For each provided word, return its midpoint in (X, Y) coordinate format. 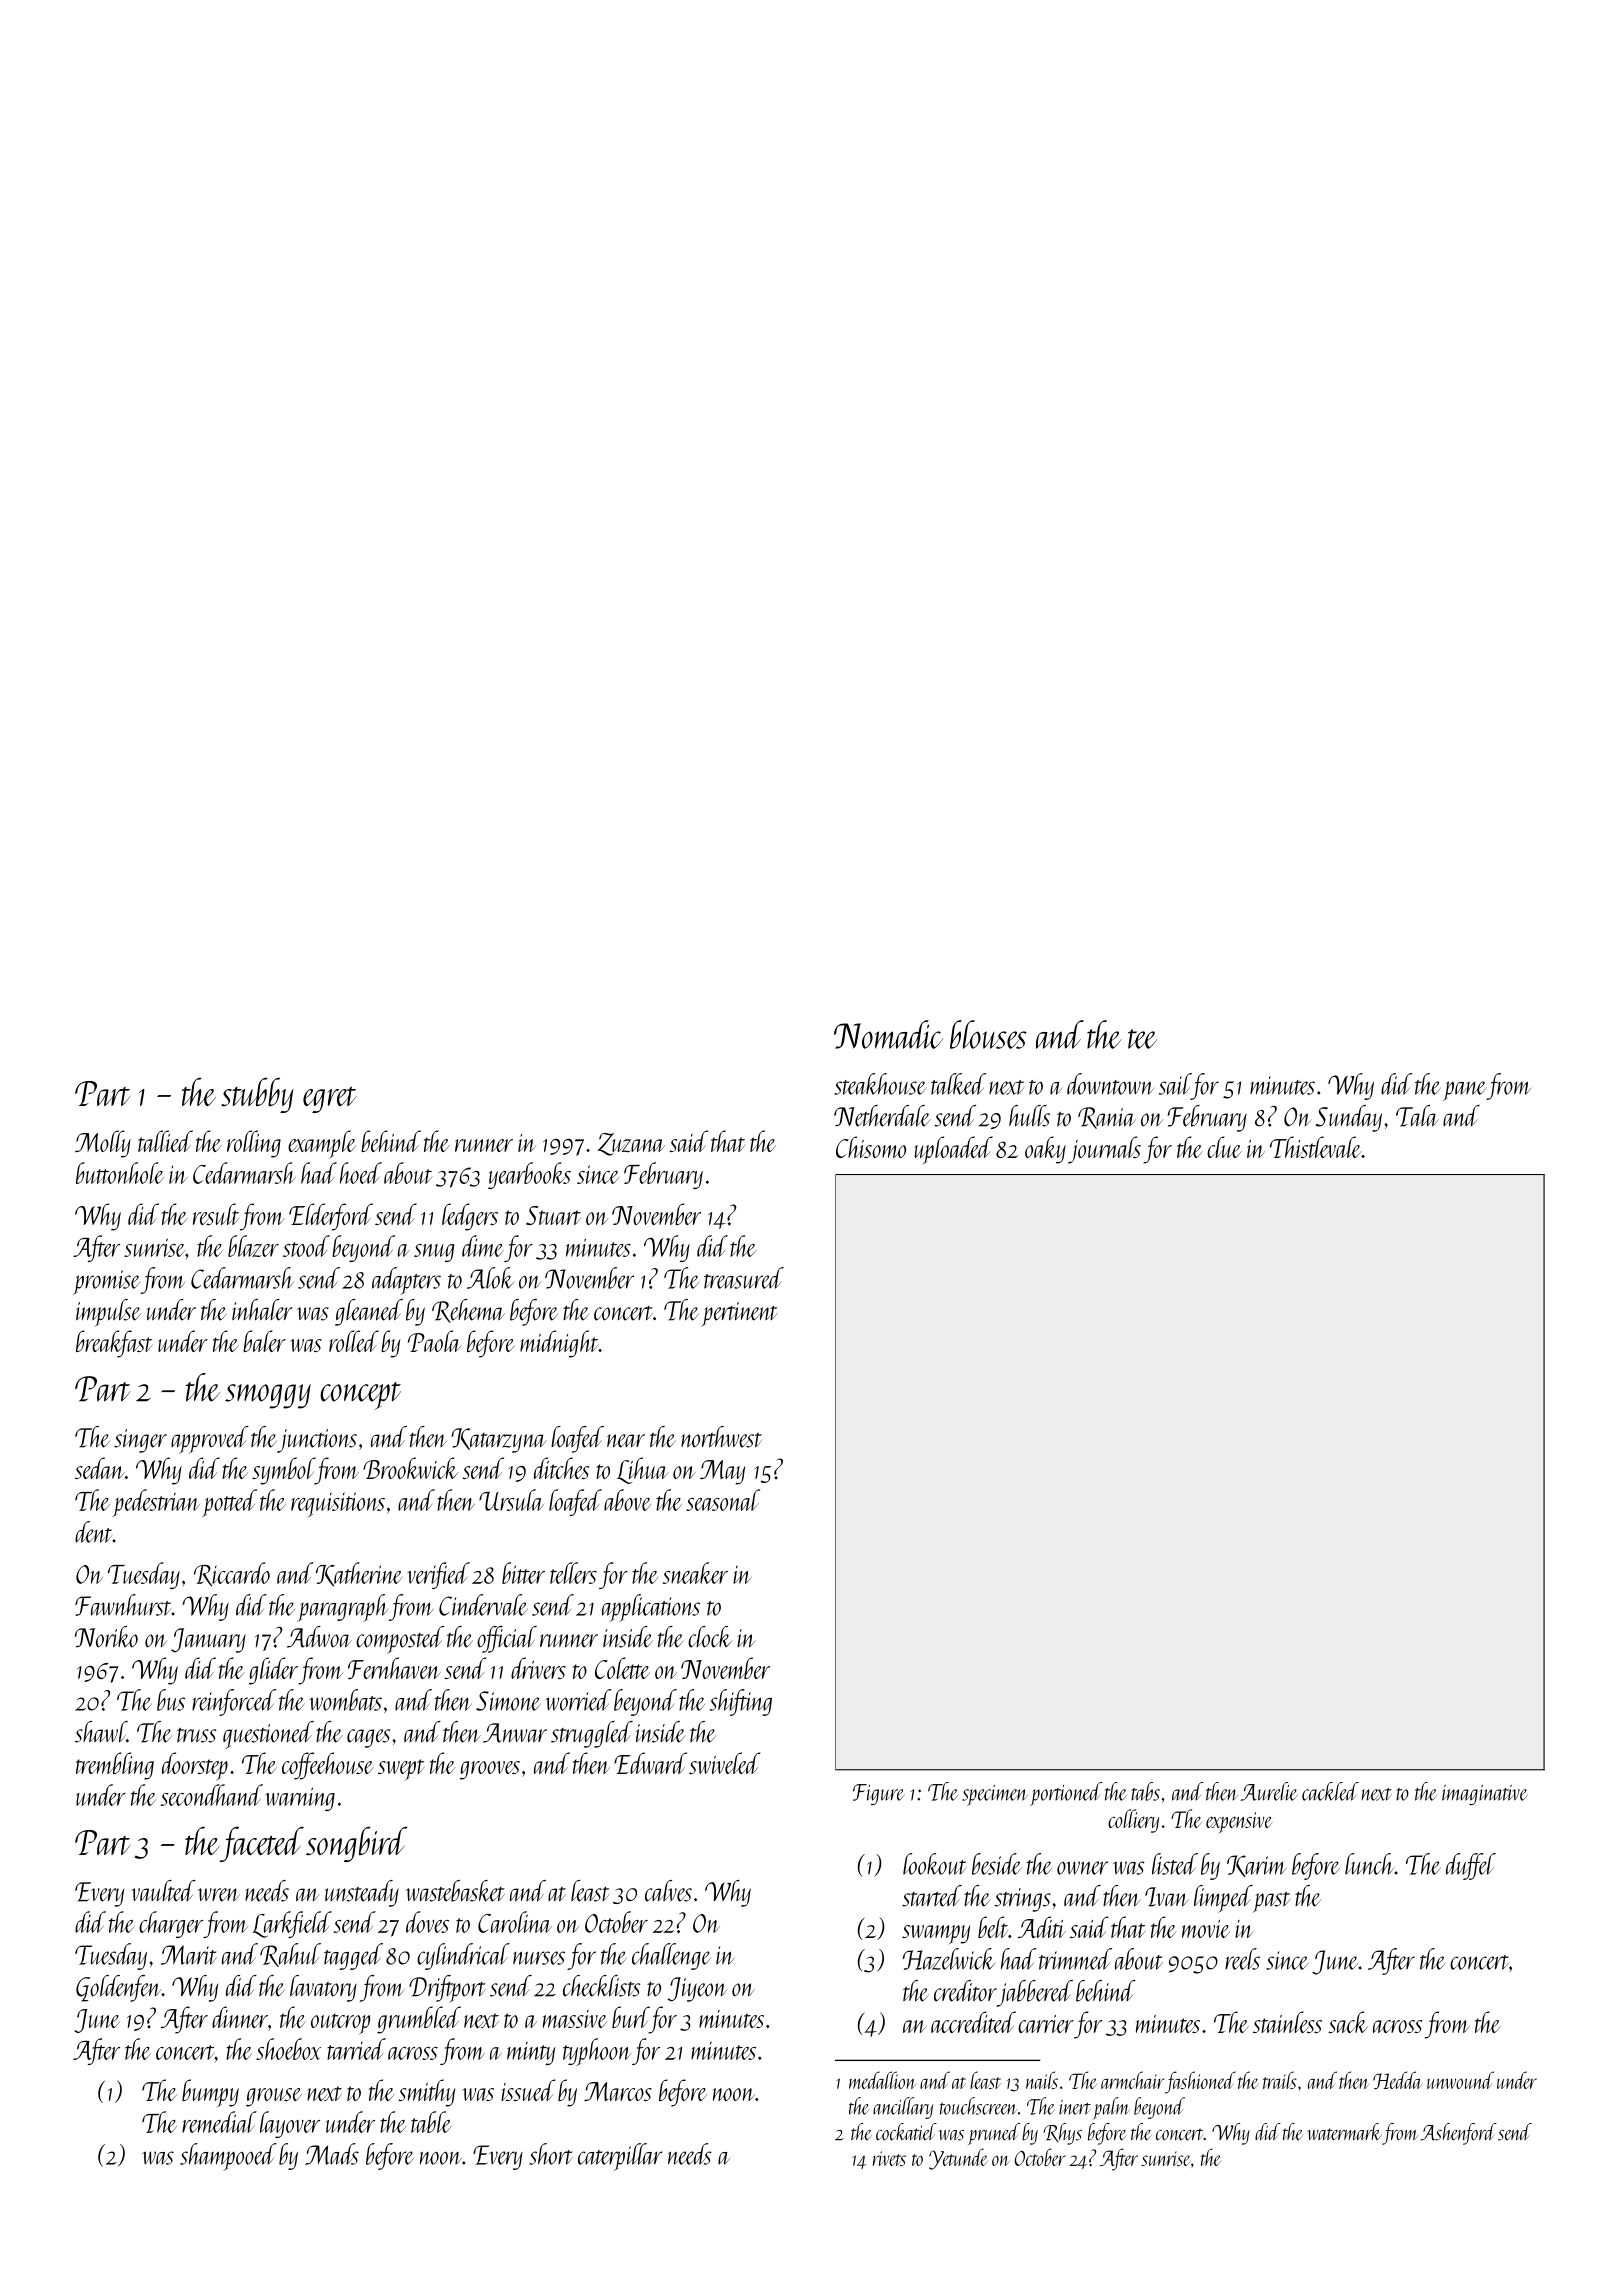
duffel (1471, 1866)
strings (1022, 1900)
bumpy (210, 2093)
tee (1142, 1039)
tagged (353, 1956)
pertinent (739, 1314)
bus (171, 1700)
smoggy (268, 1396)
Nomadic (888, 1034)
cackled (1330, 1791)
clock (710, 1637)
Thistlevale (1316, 1147)
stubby (257, 1095)
